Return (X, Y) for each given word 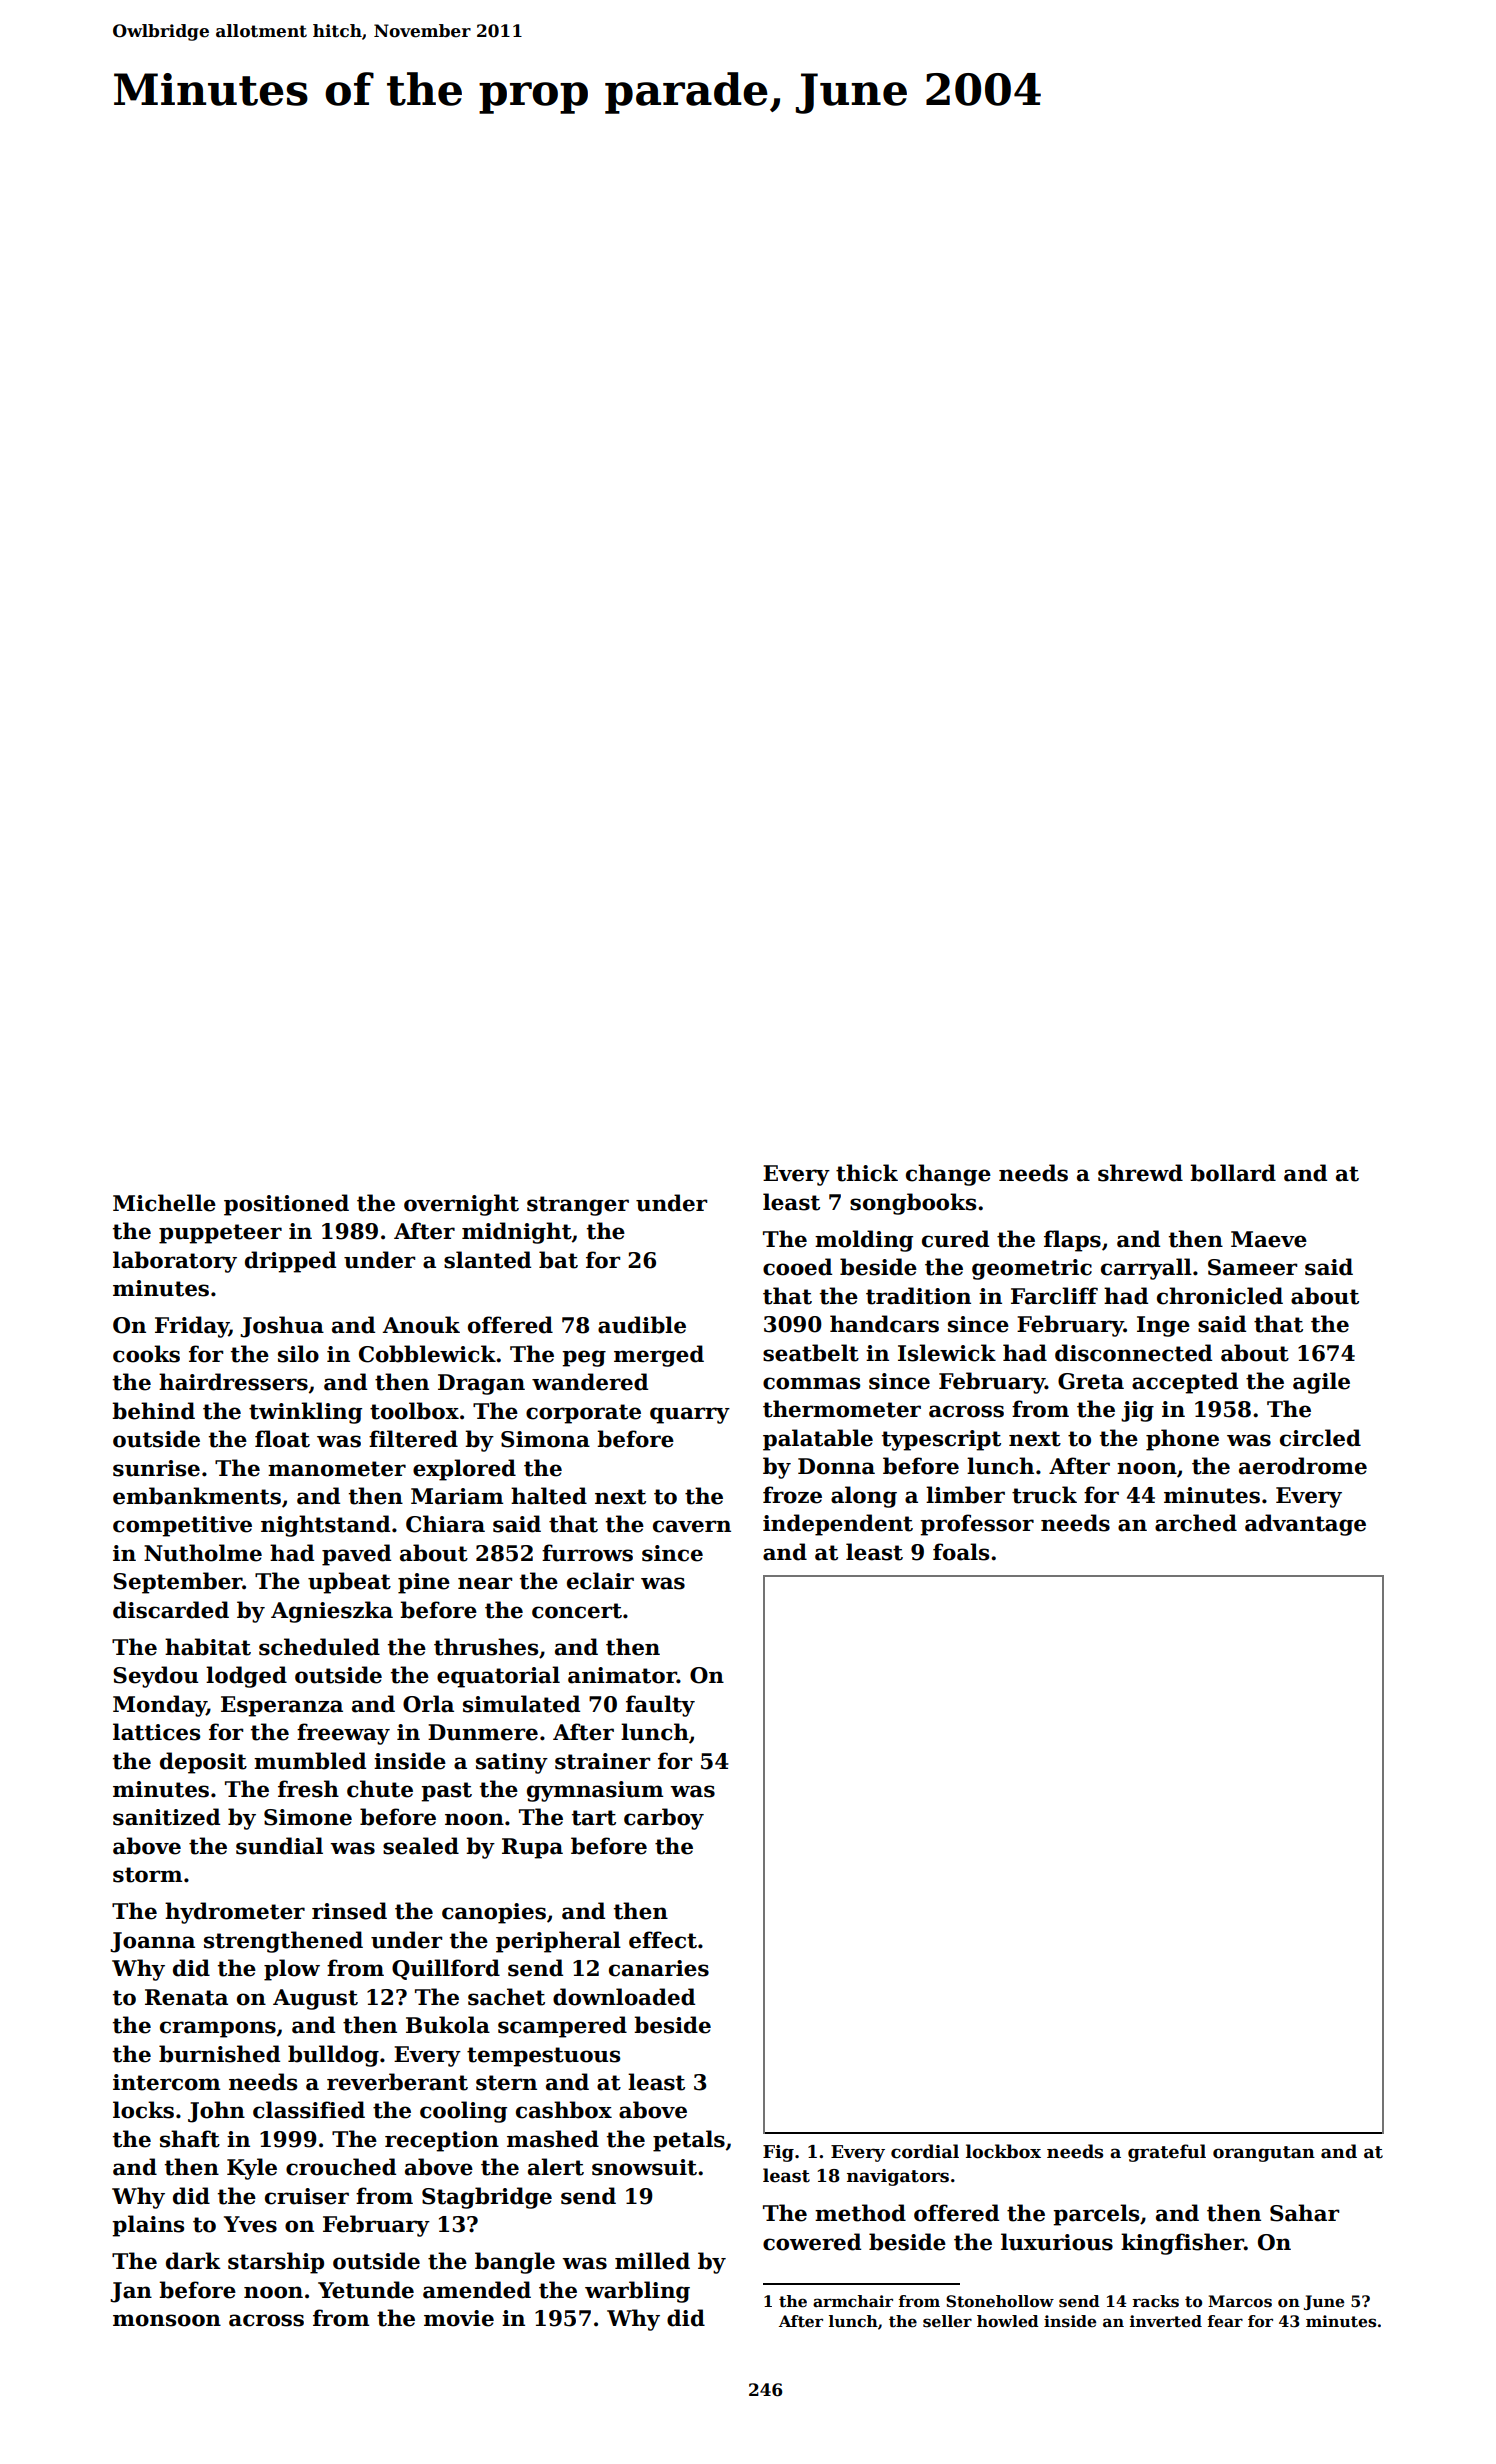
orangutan (1264, 2154)
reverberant (397, 2082)
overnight (461, 1205)
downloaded (624, 1997)
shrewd (1140, 1173)
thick (867, 1173)
